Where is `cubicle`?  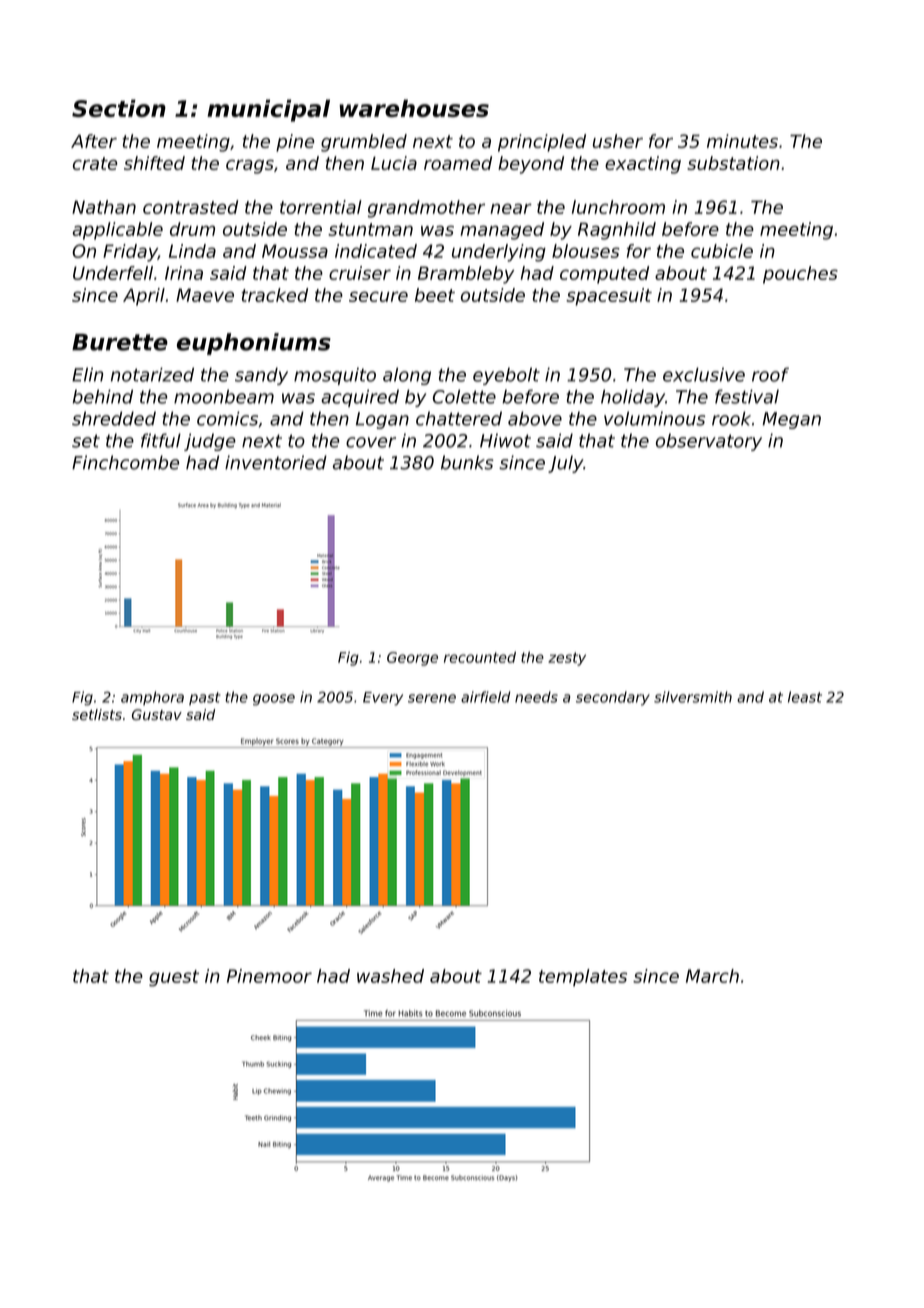 cubicle is located at coordinates (722, 251).
